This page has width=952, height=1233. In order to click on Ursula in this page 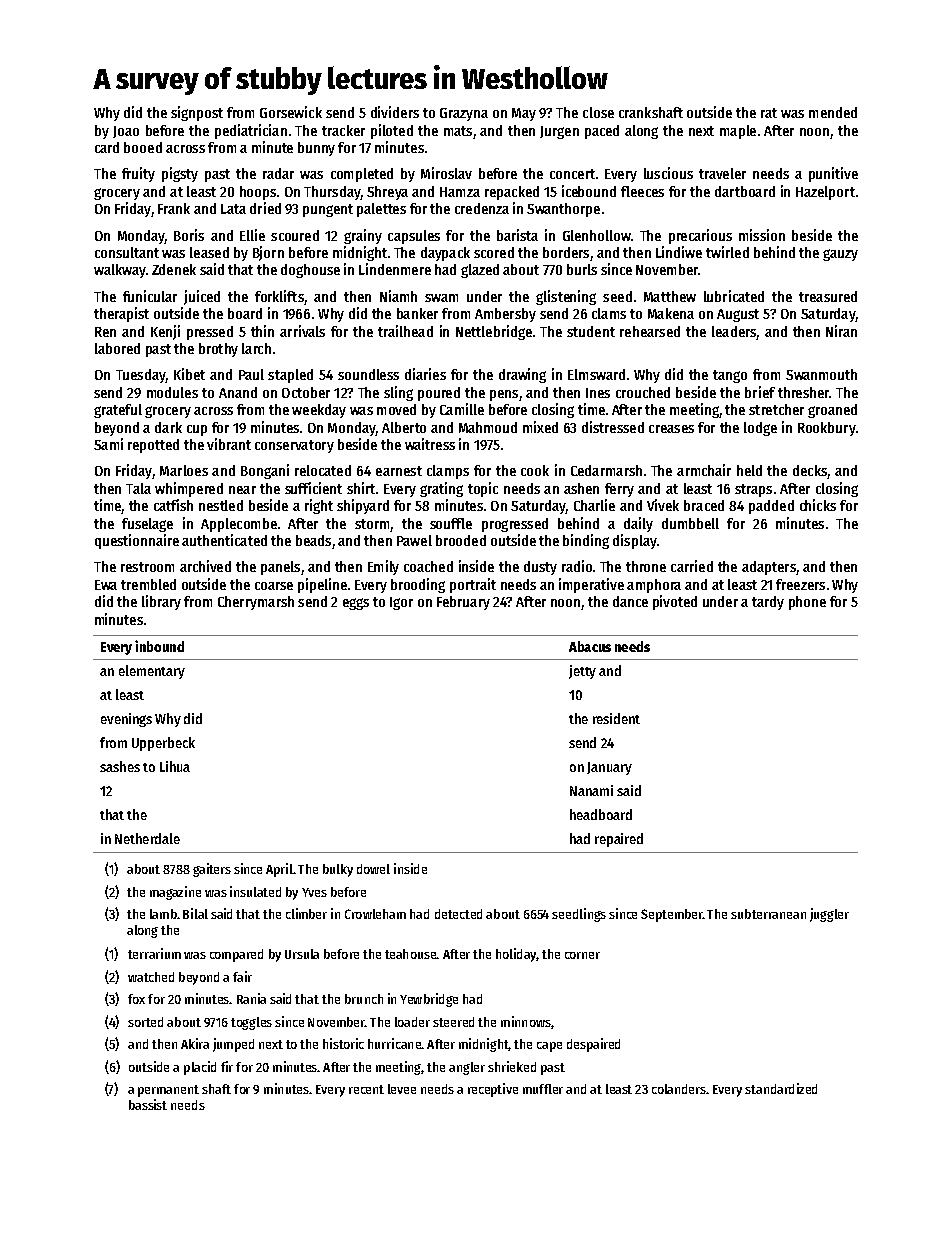, I will do `click(302, 954)`.
